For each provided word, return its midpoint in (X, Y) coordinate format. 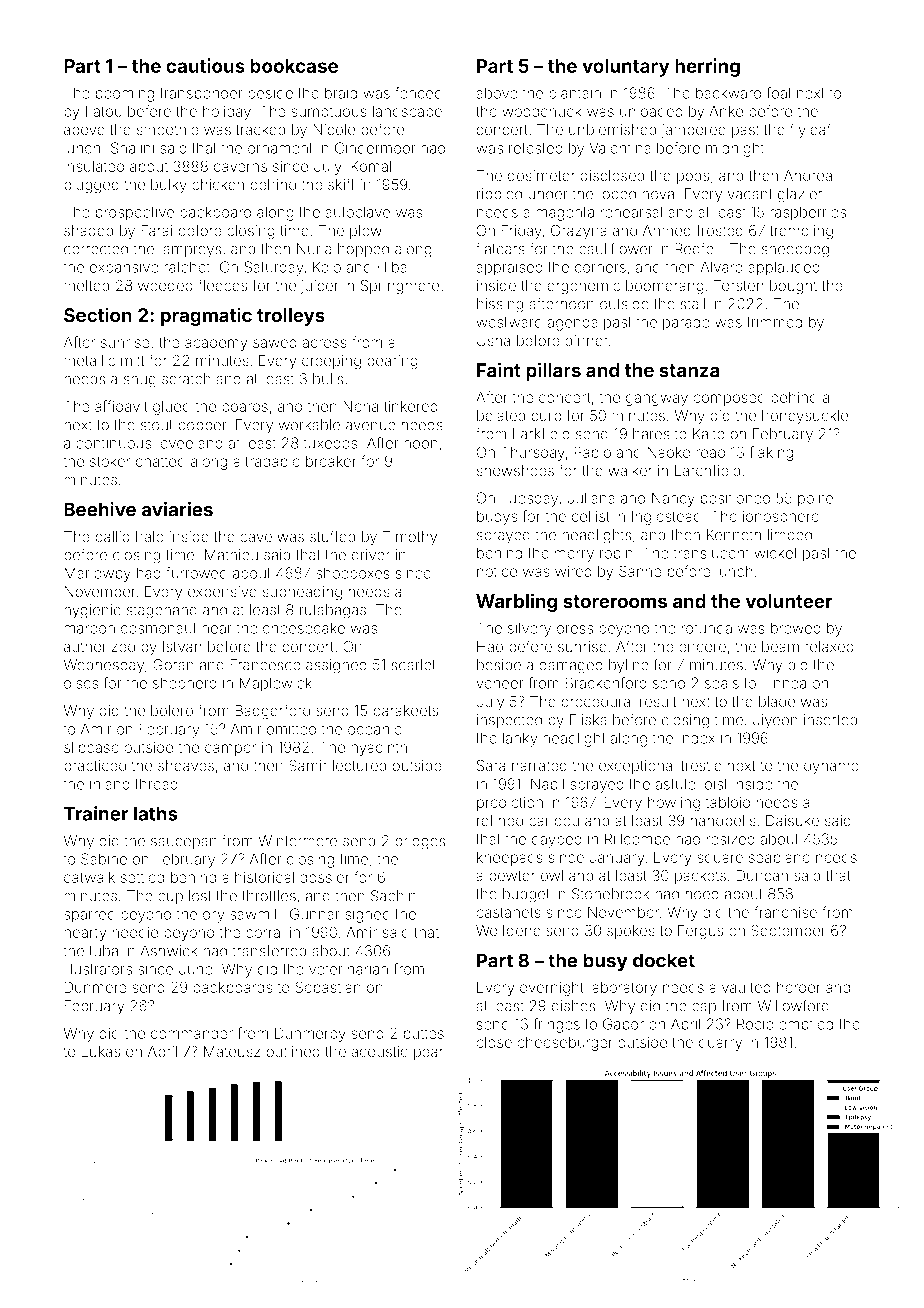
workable (309, 425)
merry (574, 556)
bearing (392, 362)
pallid (112, 538)
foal (778, 93)
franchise (785, 912)
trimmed (774, 322)
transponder (201, 94)
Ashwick (168, 951)
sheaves (186, 766)
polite (815, 499)
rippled (499, 195)
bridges (420, 842)
